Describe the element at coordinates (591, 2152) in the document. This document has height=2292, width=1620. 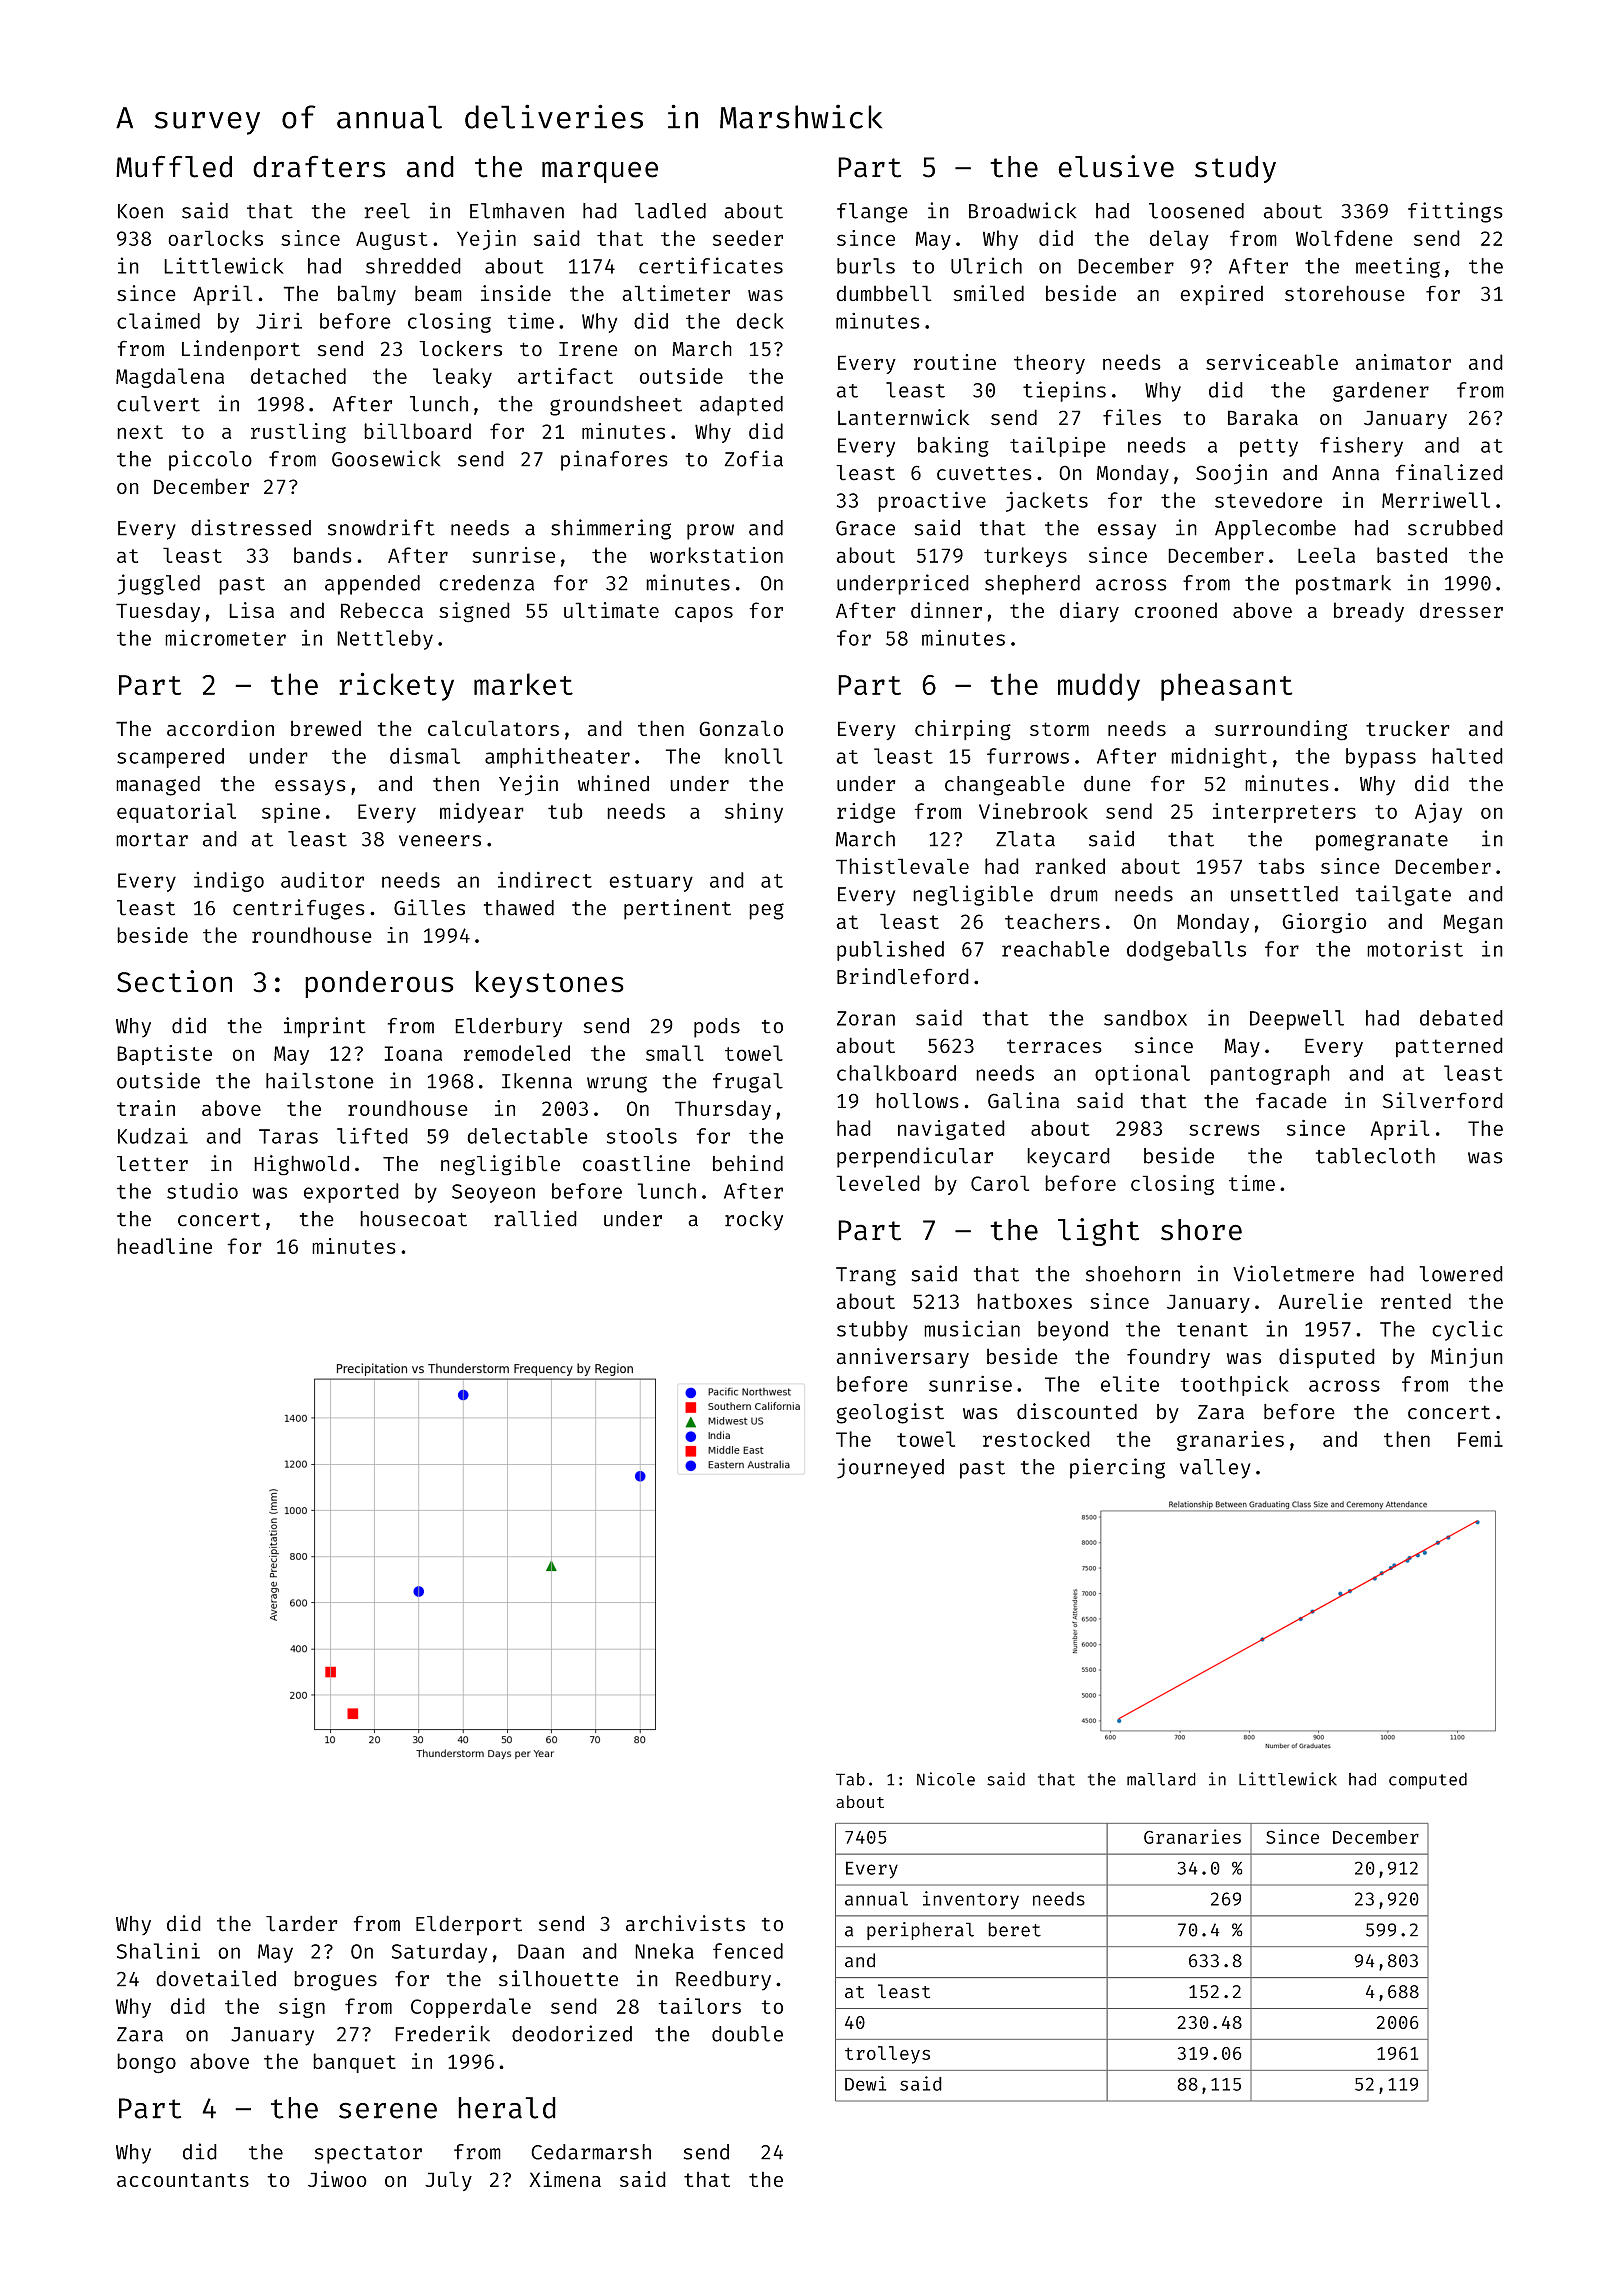
I see `Cedarmarsh` at that location.
